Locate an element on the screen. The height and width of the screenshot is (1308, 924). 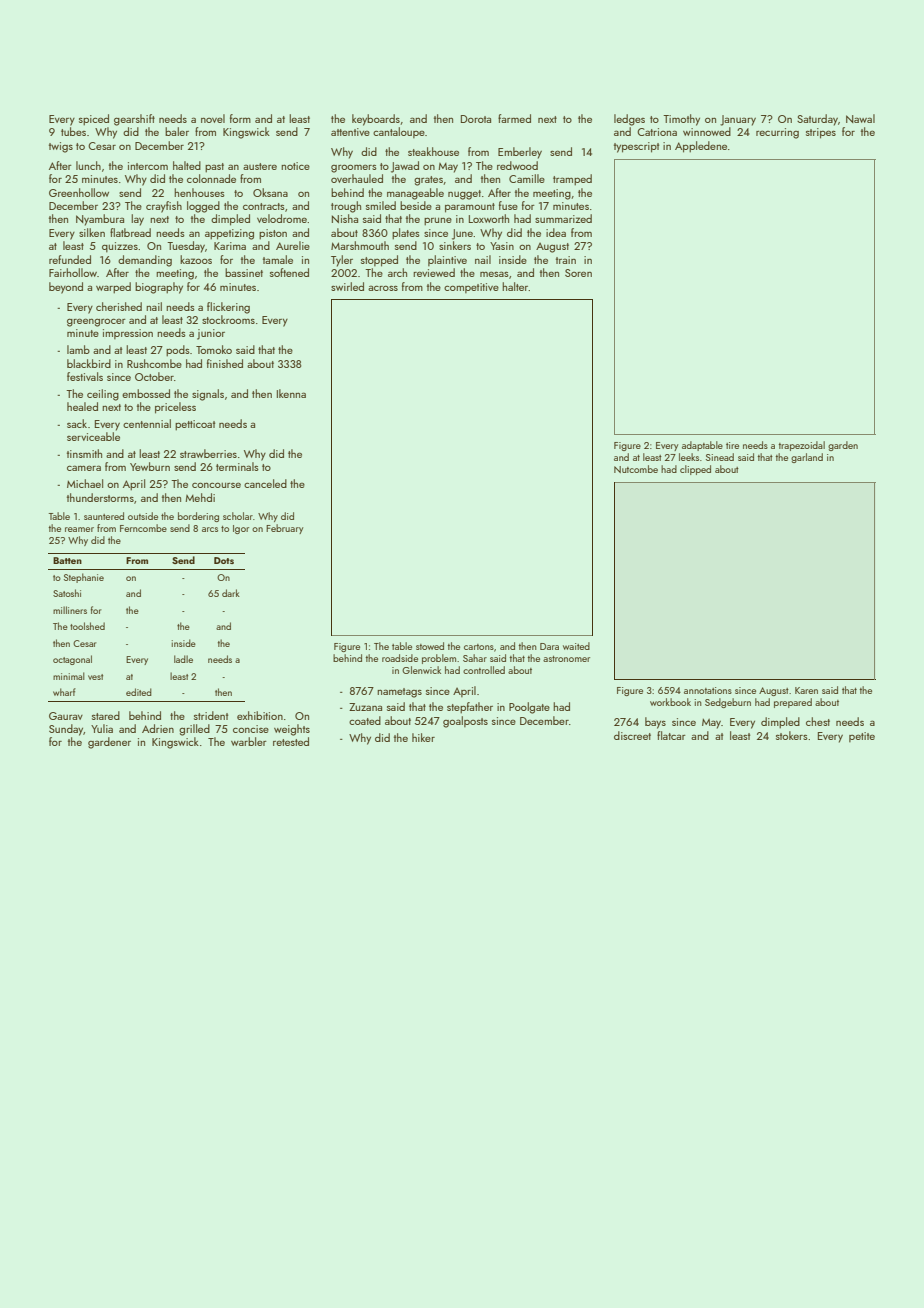
vest is located at coordinates (95, 677).
